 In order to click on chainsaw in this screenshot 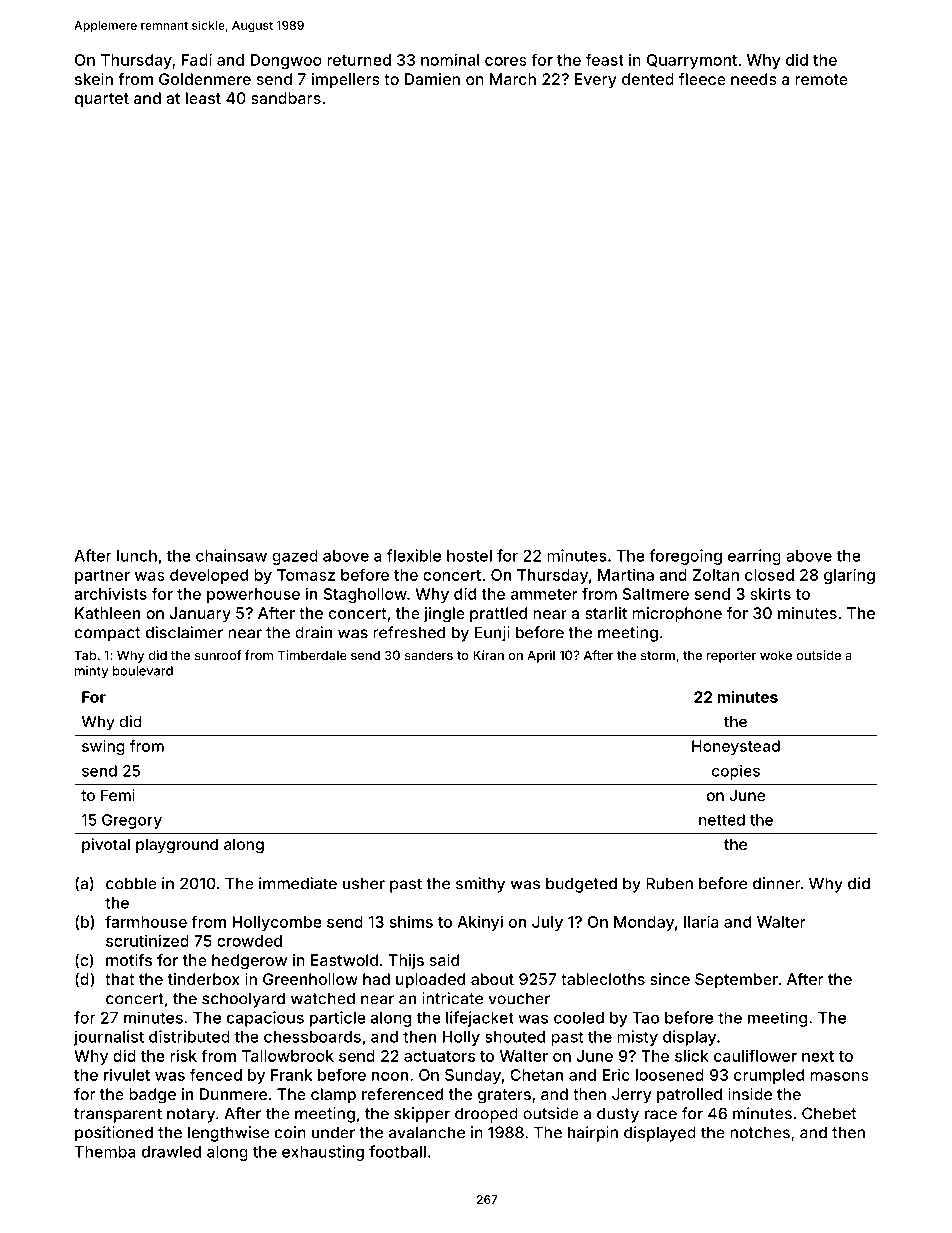, I will do `click(231, 555)`.
